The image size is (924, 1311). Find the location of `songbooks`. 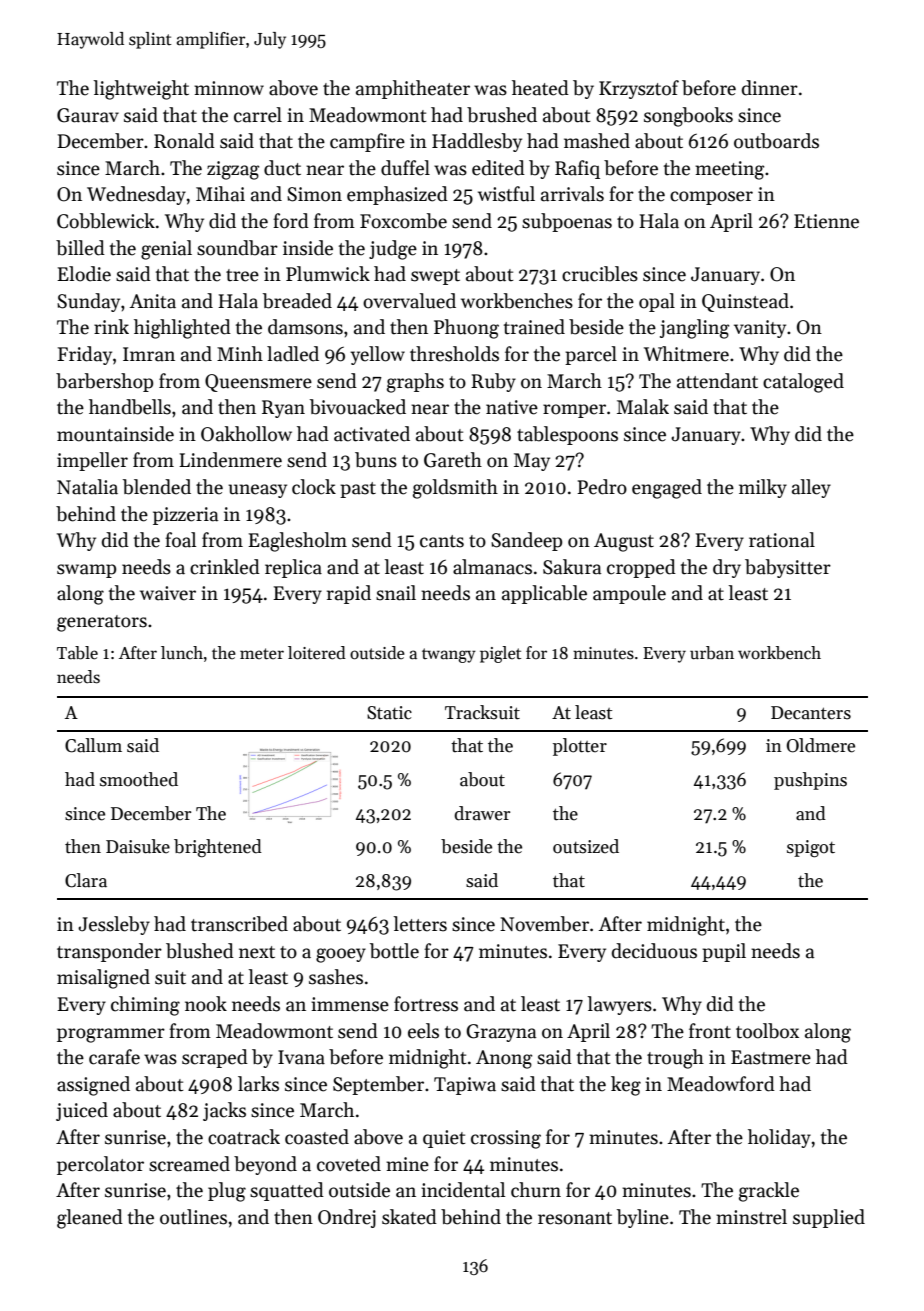

songbooks is located at coordinates (688, 117).
